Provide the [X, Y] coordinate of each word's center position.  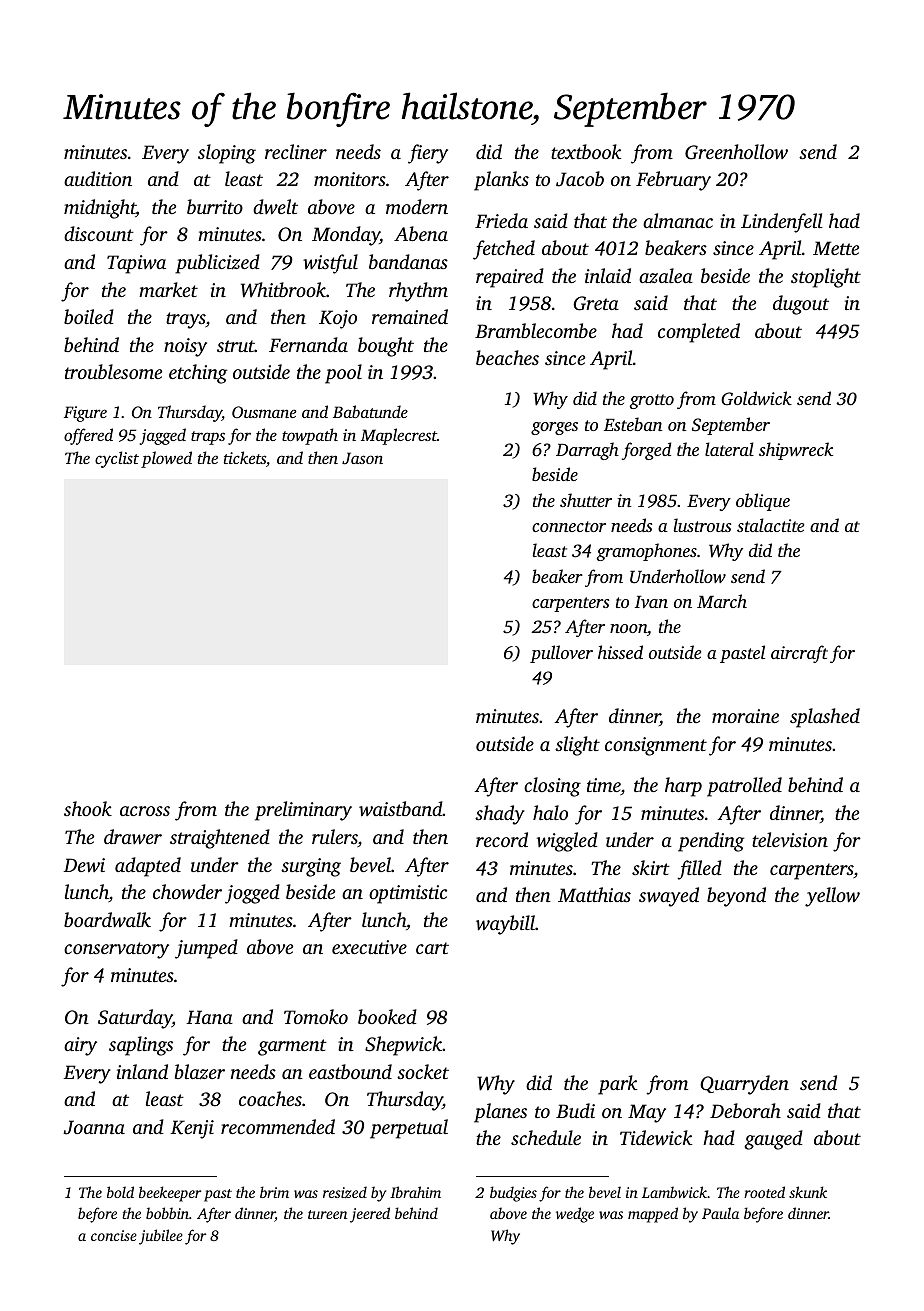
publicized [217, 264]
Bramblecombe [536, 330]
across [145, 811]
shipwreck [796, 451]
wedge [575, 1215]
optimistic [408, 894]
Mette [836, 248]
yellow [832, 897]
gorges [554, 428]
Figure [85, 414]
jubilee [161, 1237]
